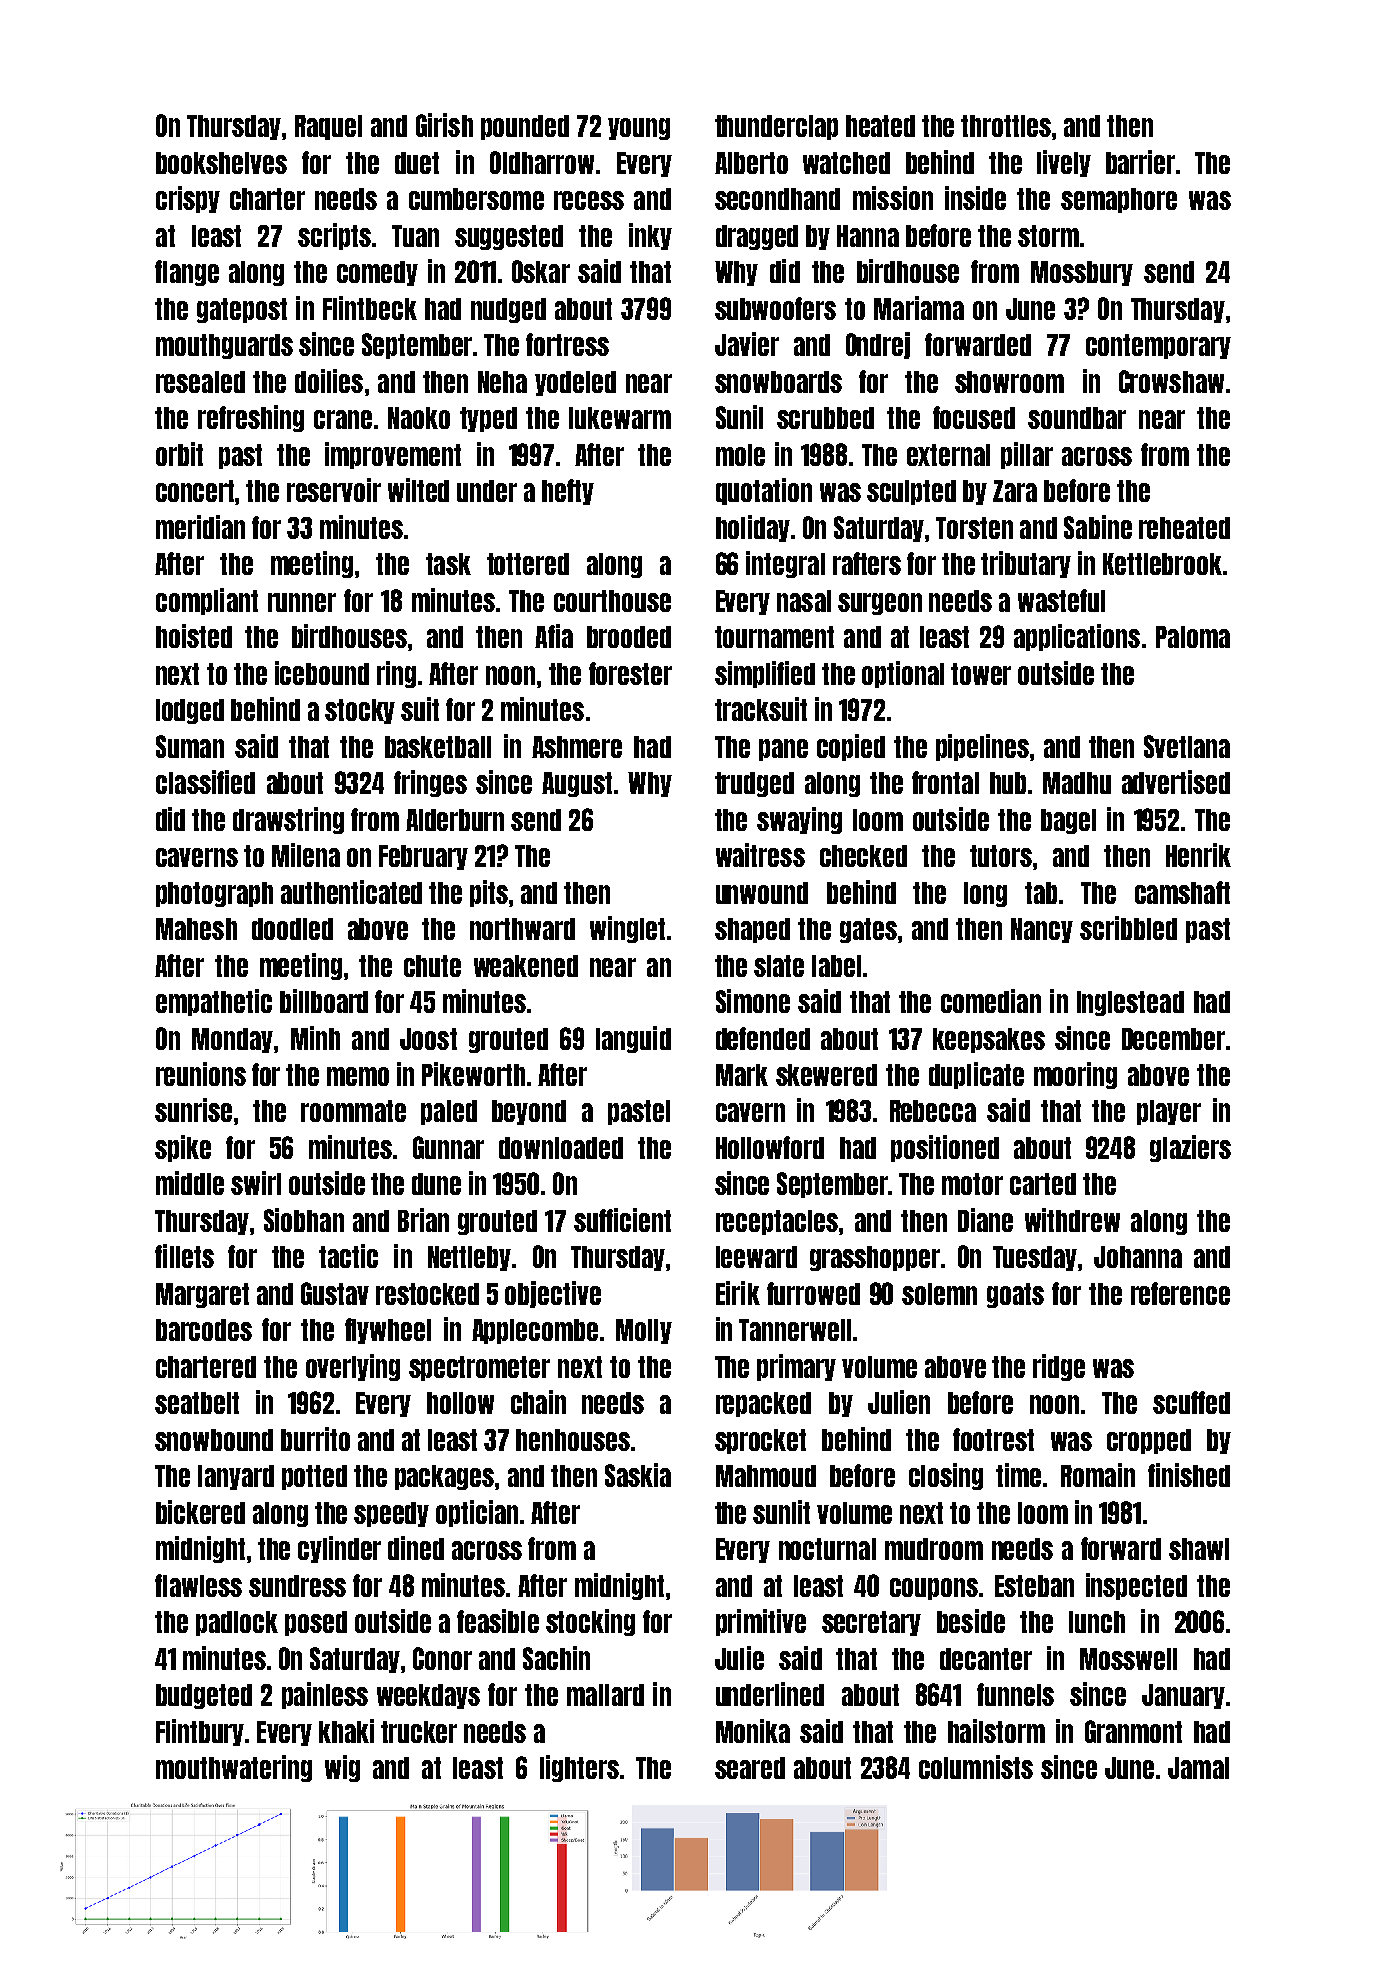 This screenshot has width=1386, height=1969. What do you see at coordinates (919, 308) in the screenshot?
I see `Mariama` at bounding box center [919, 308].
